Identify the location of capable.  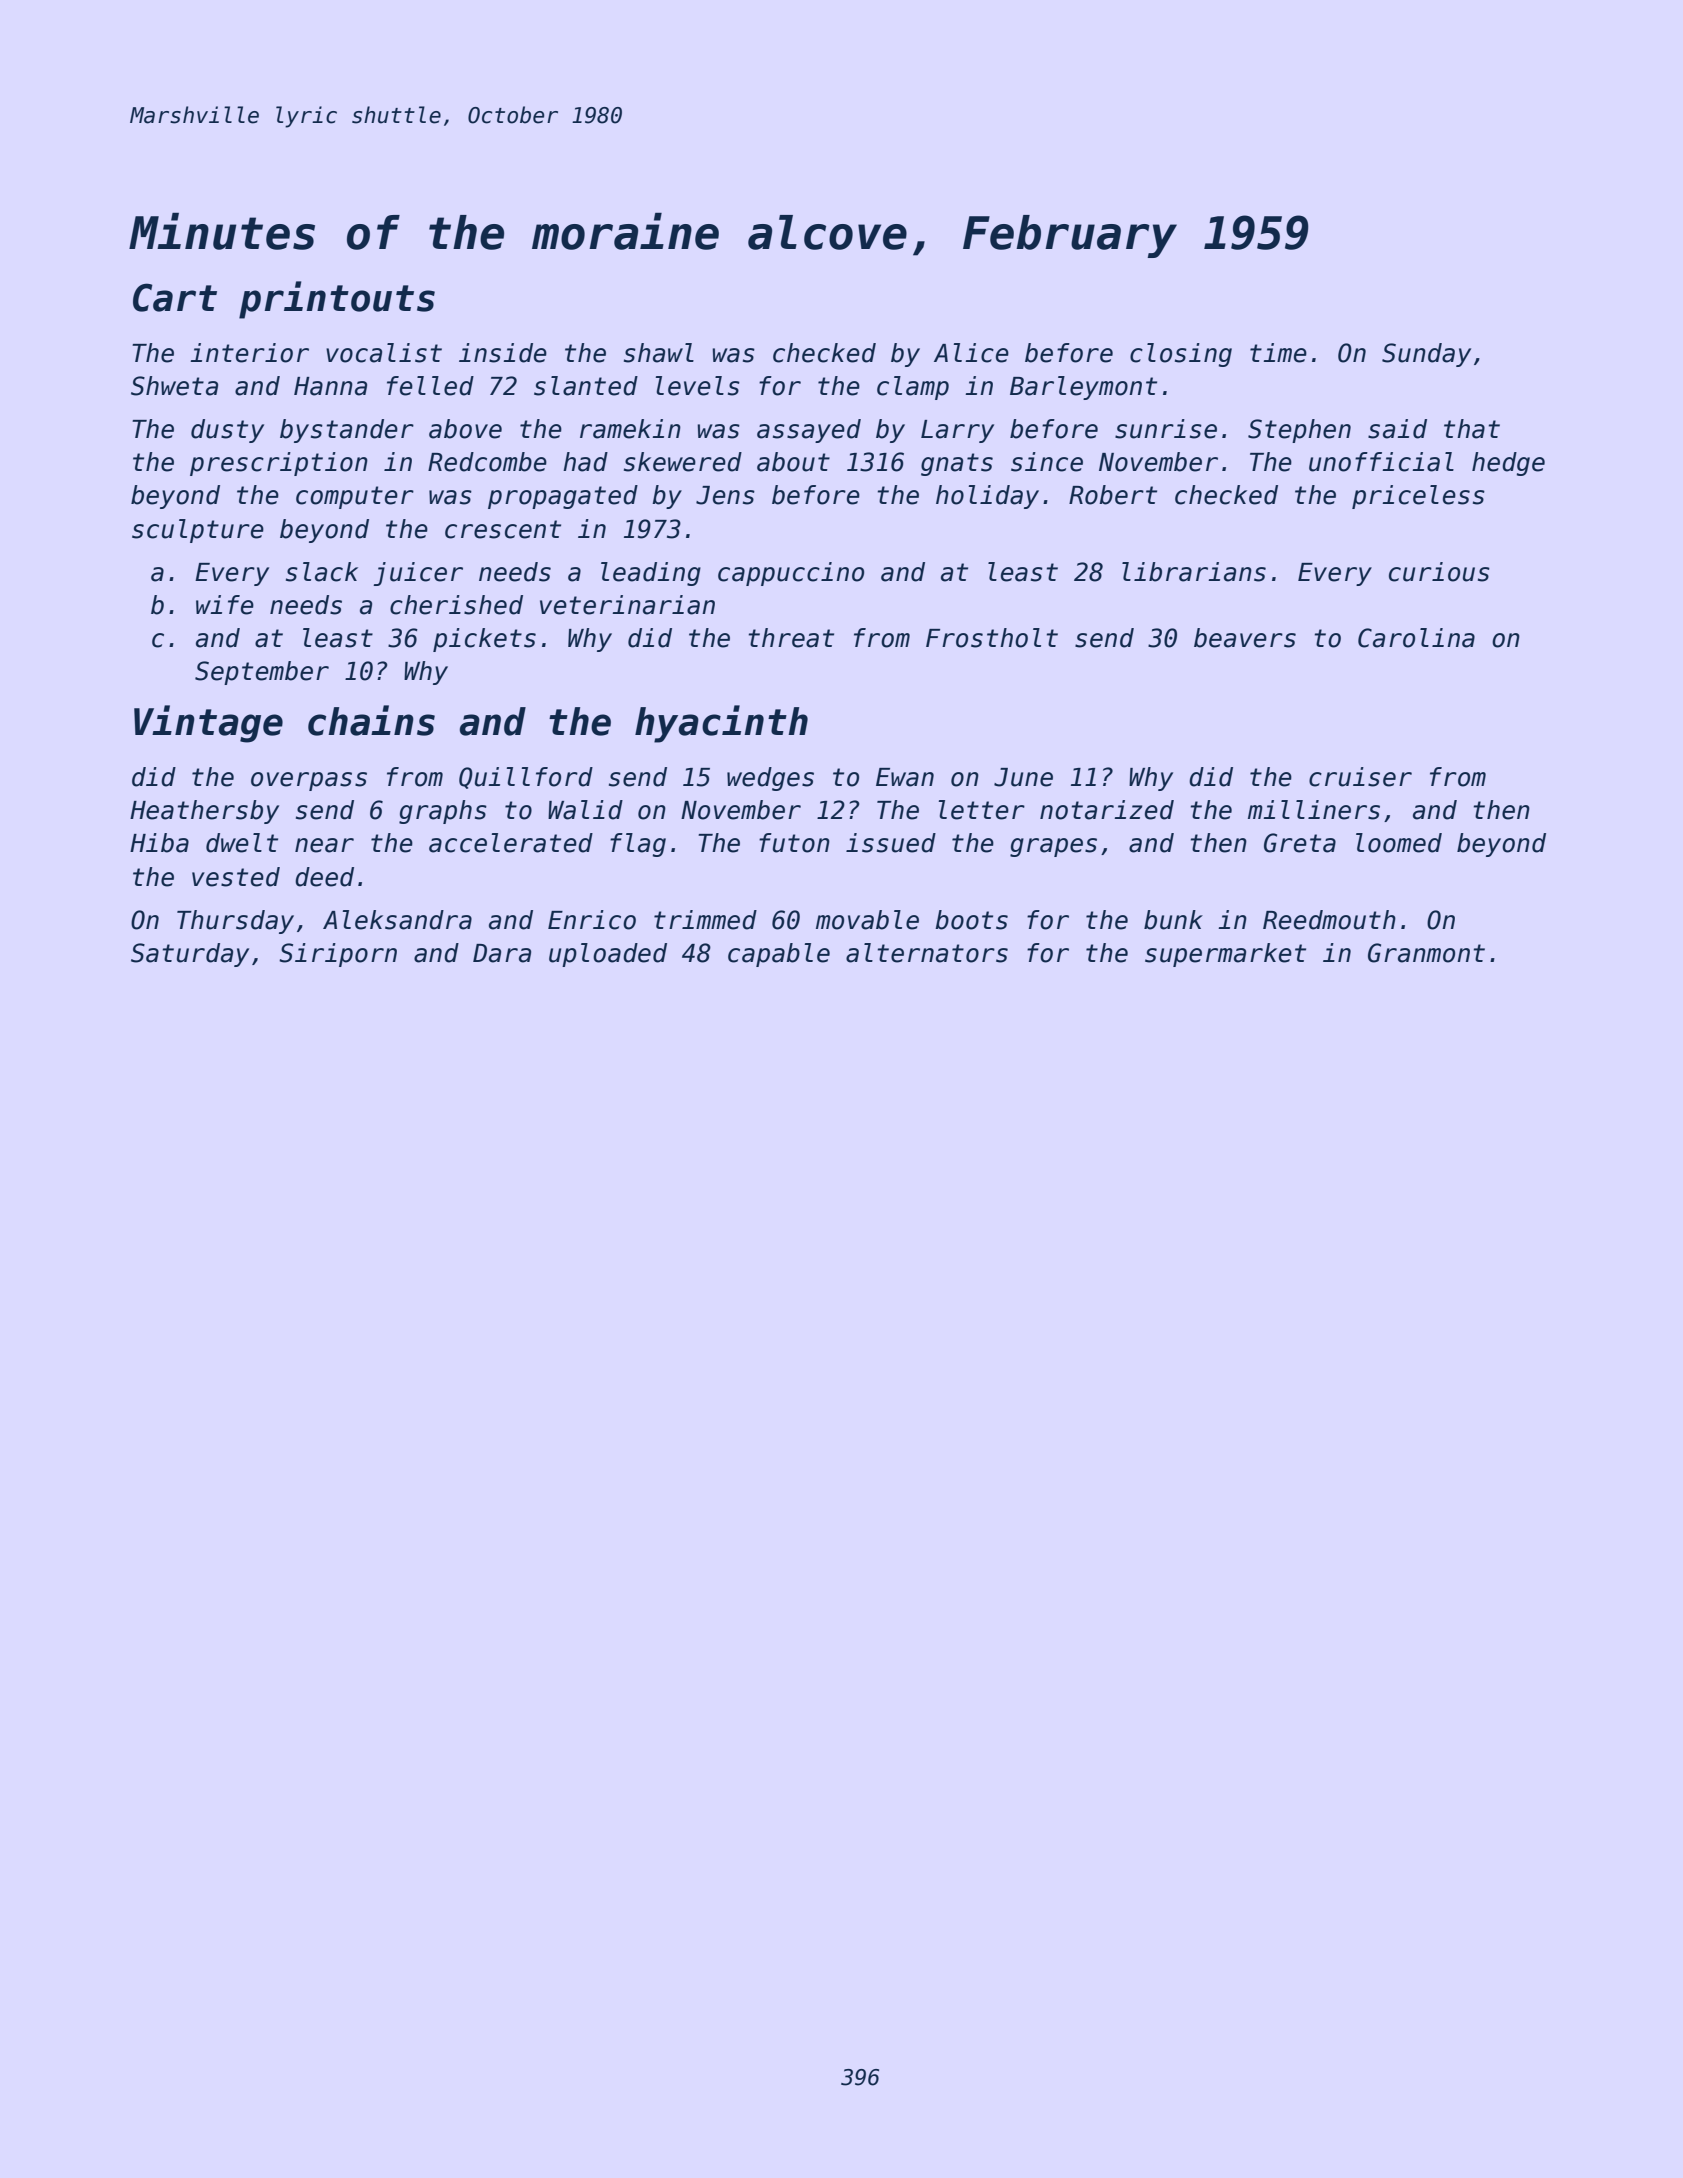
(779, 955).
